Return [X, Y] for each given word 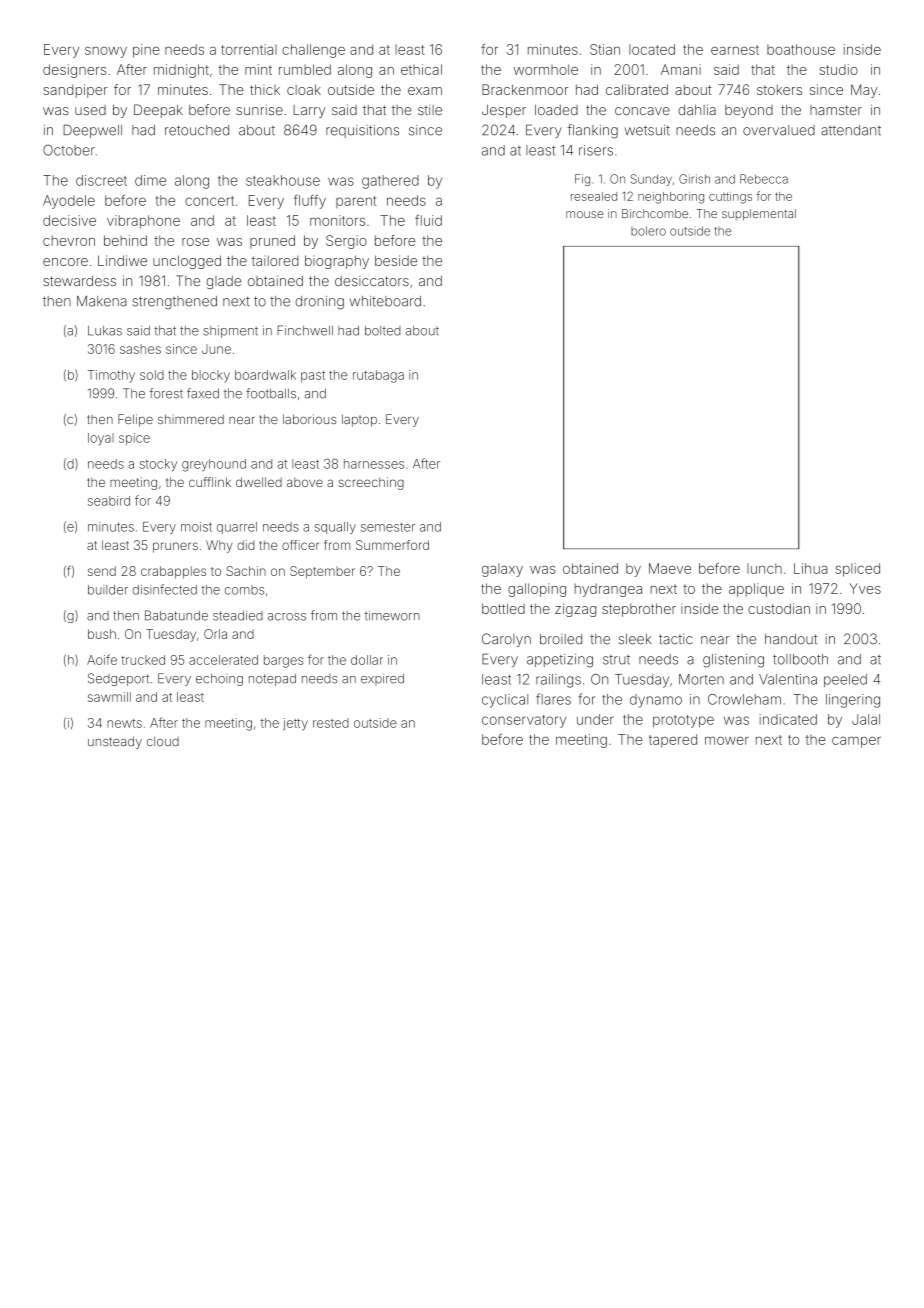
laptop [359, 420]
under [595, 719]
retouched [197, 130]
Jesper [504, 111]
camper [856, 742]
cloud [163, 742]
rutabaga [378, 376]
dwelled [259, 482]
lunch [764, 568]
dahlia [697, 109]
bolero [648, 231]
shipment [231, 331]
